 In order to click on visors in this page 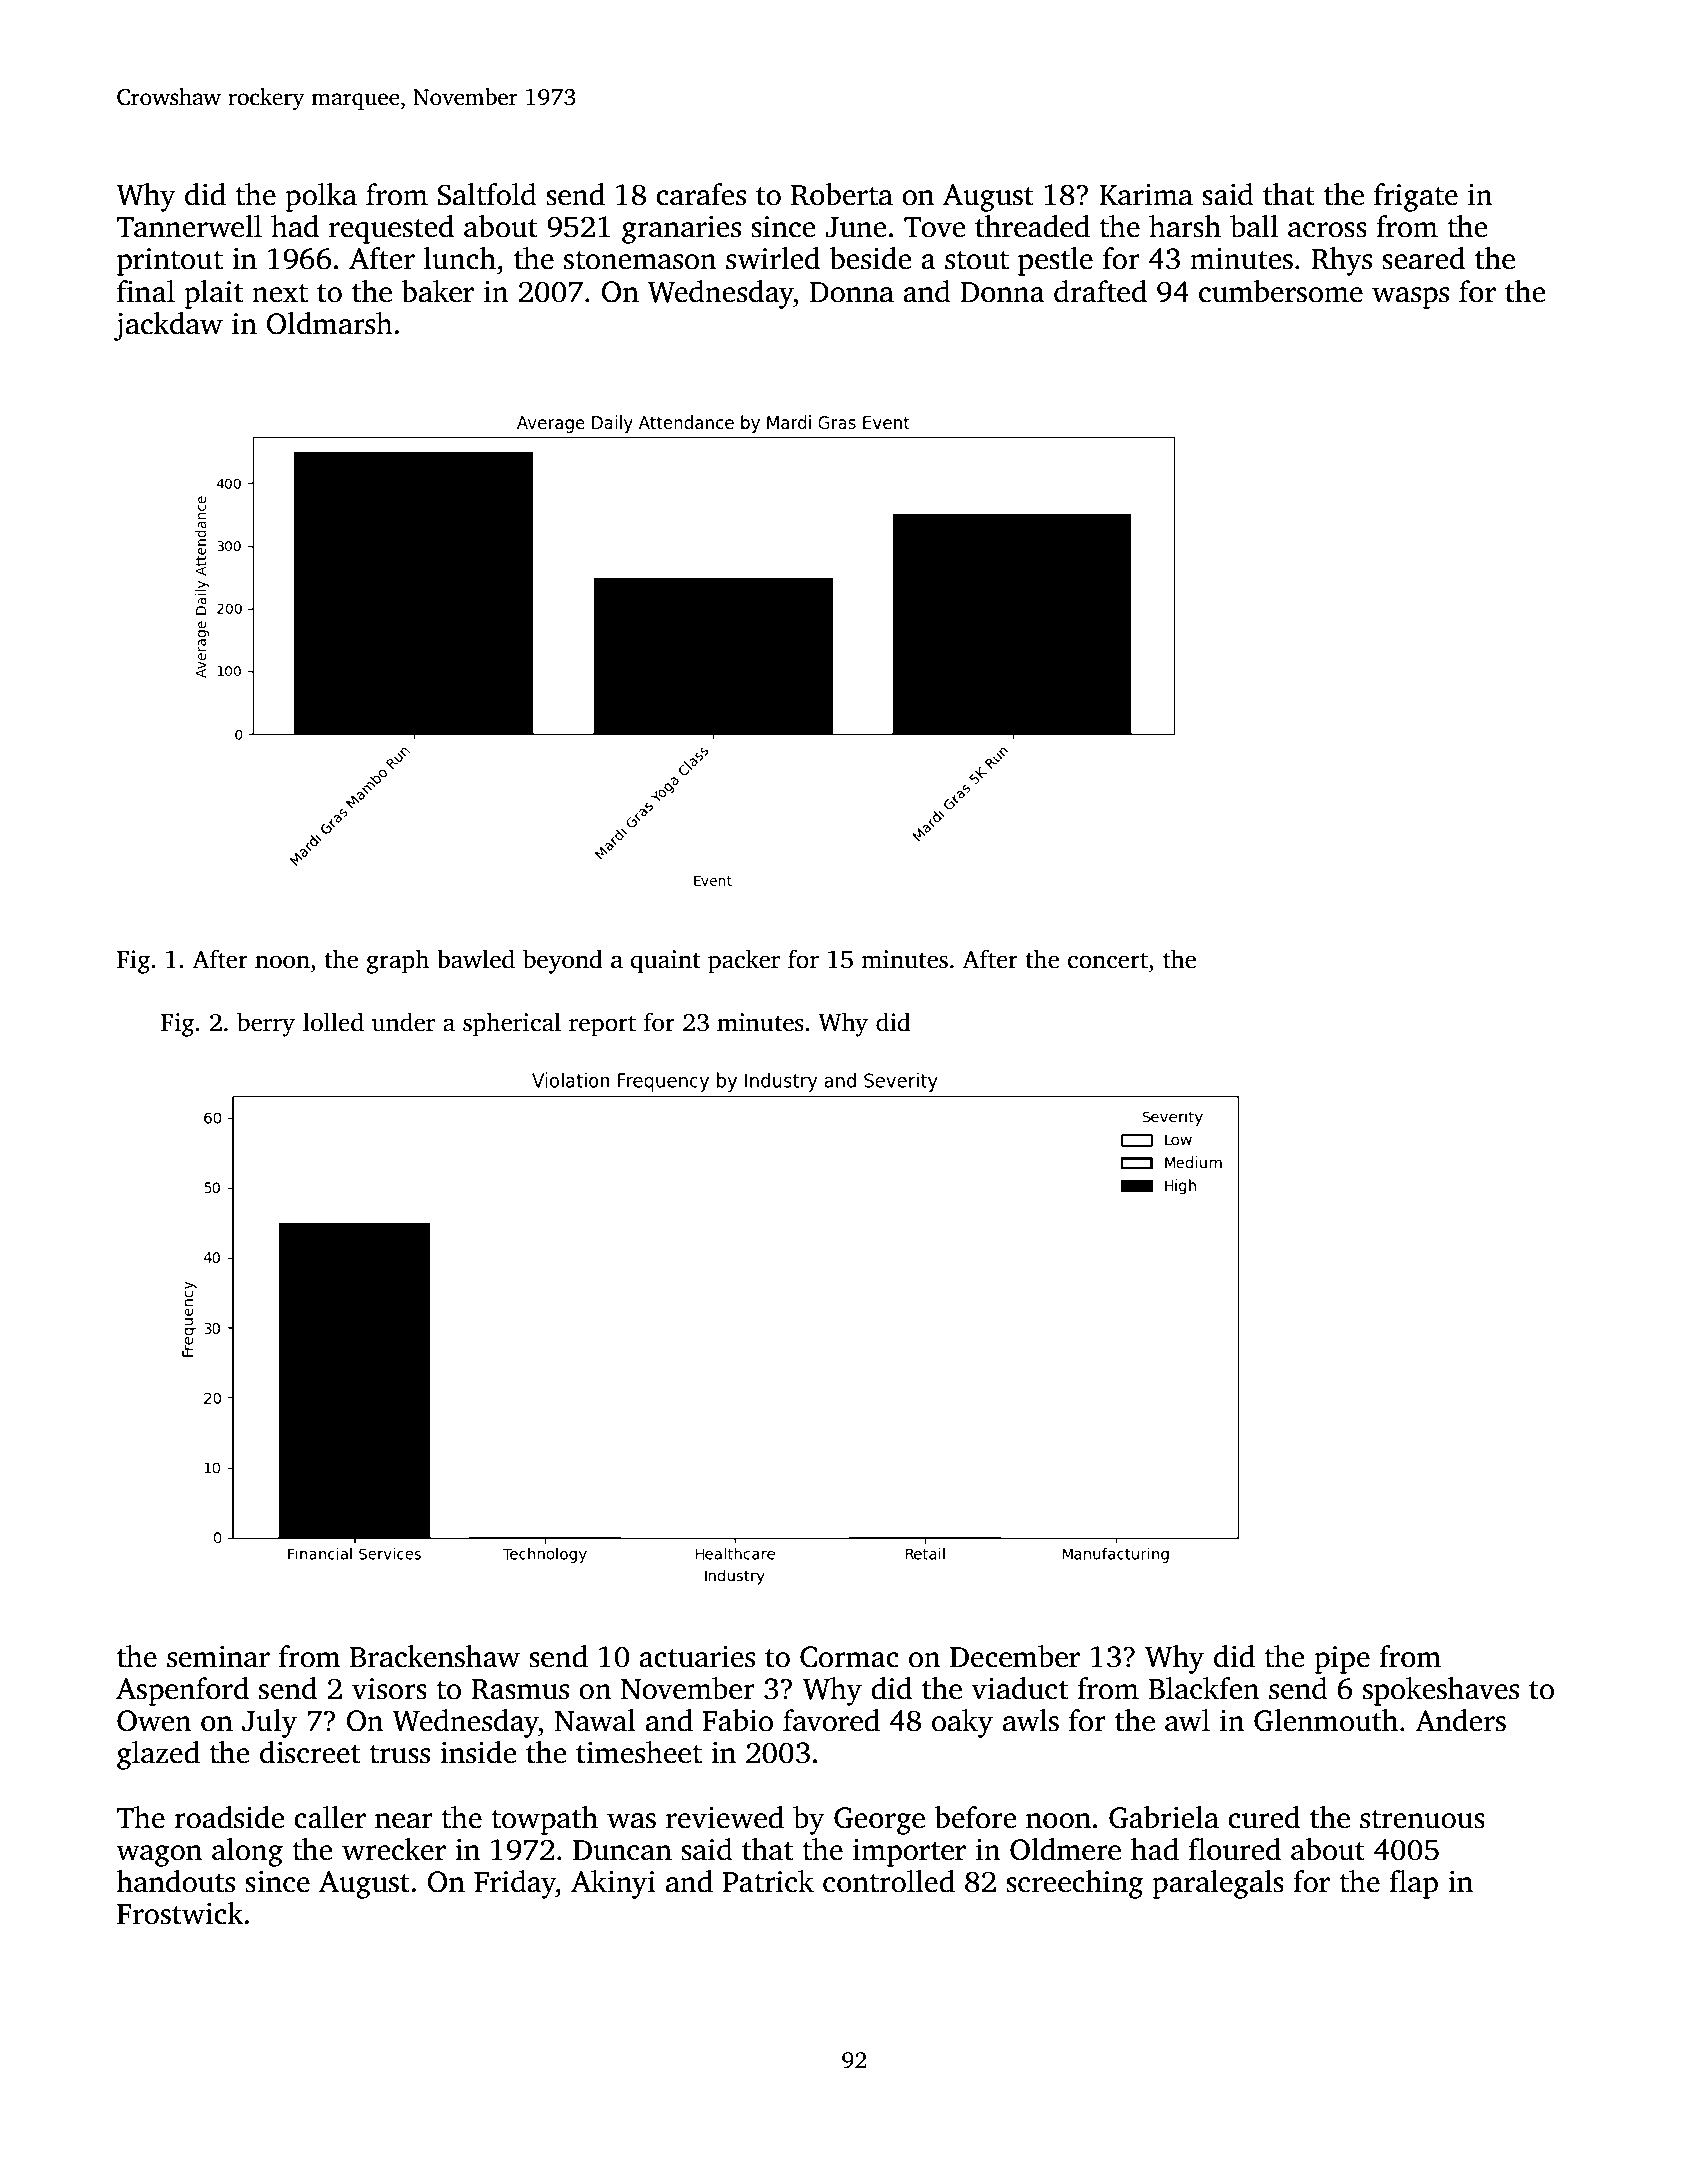, I will do `click(389, 1689)`.
